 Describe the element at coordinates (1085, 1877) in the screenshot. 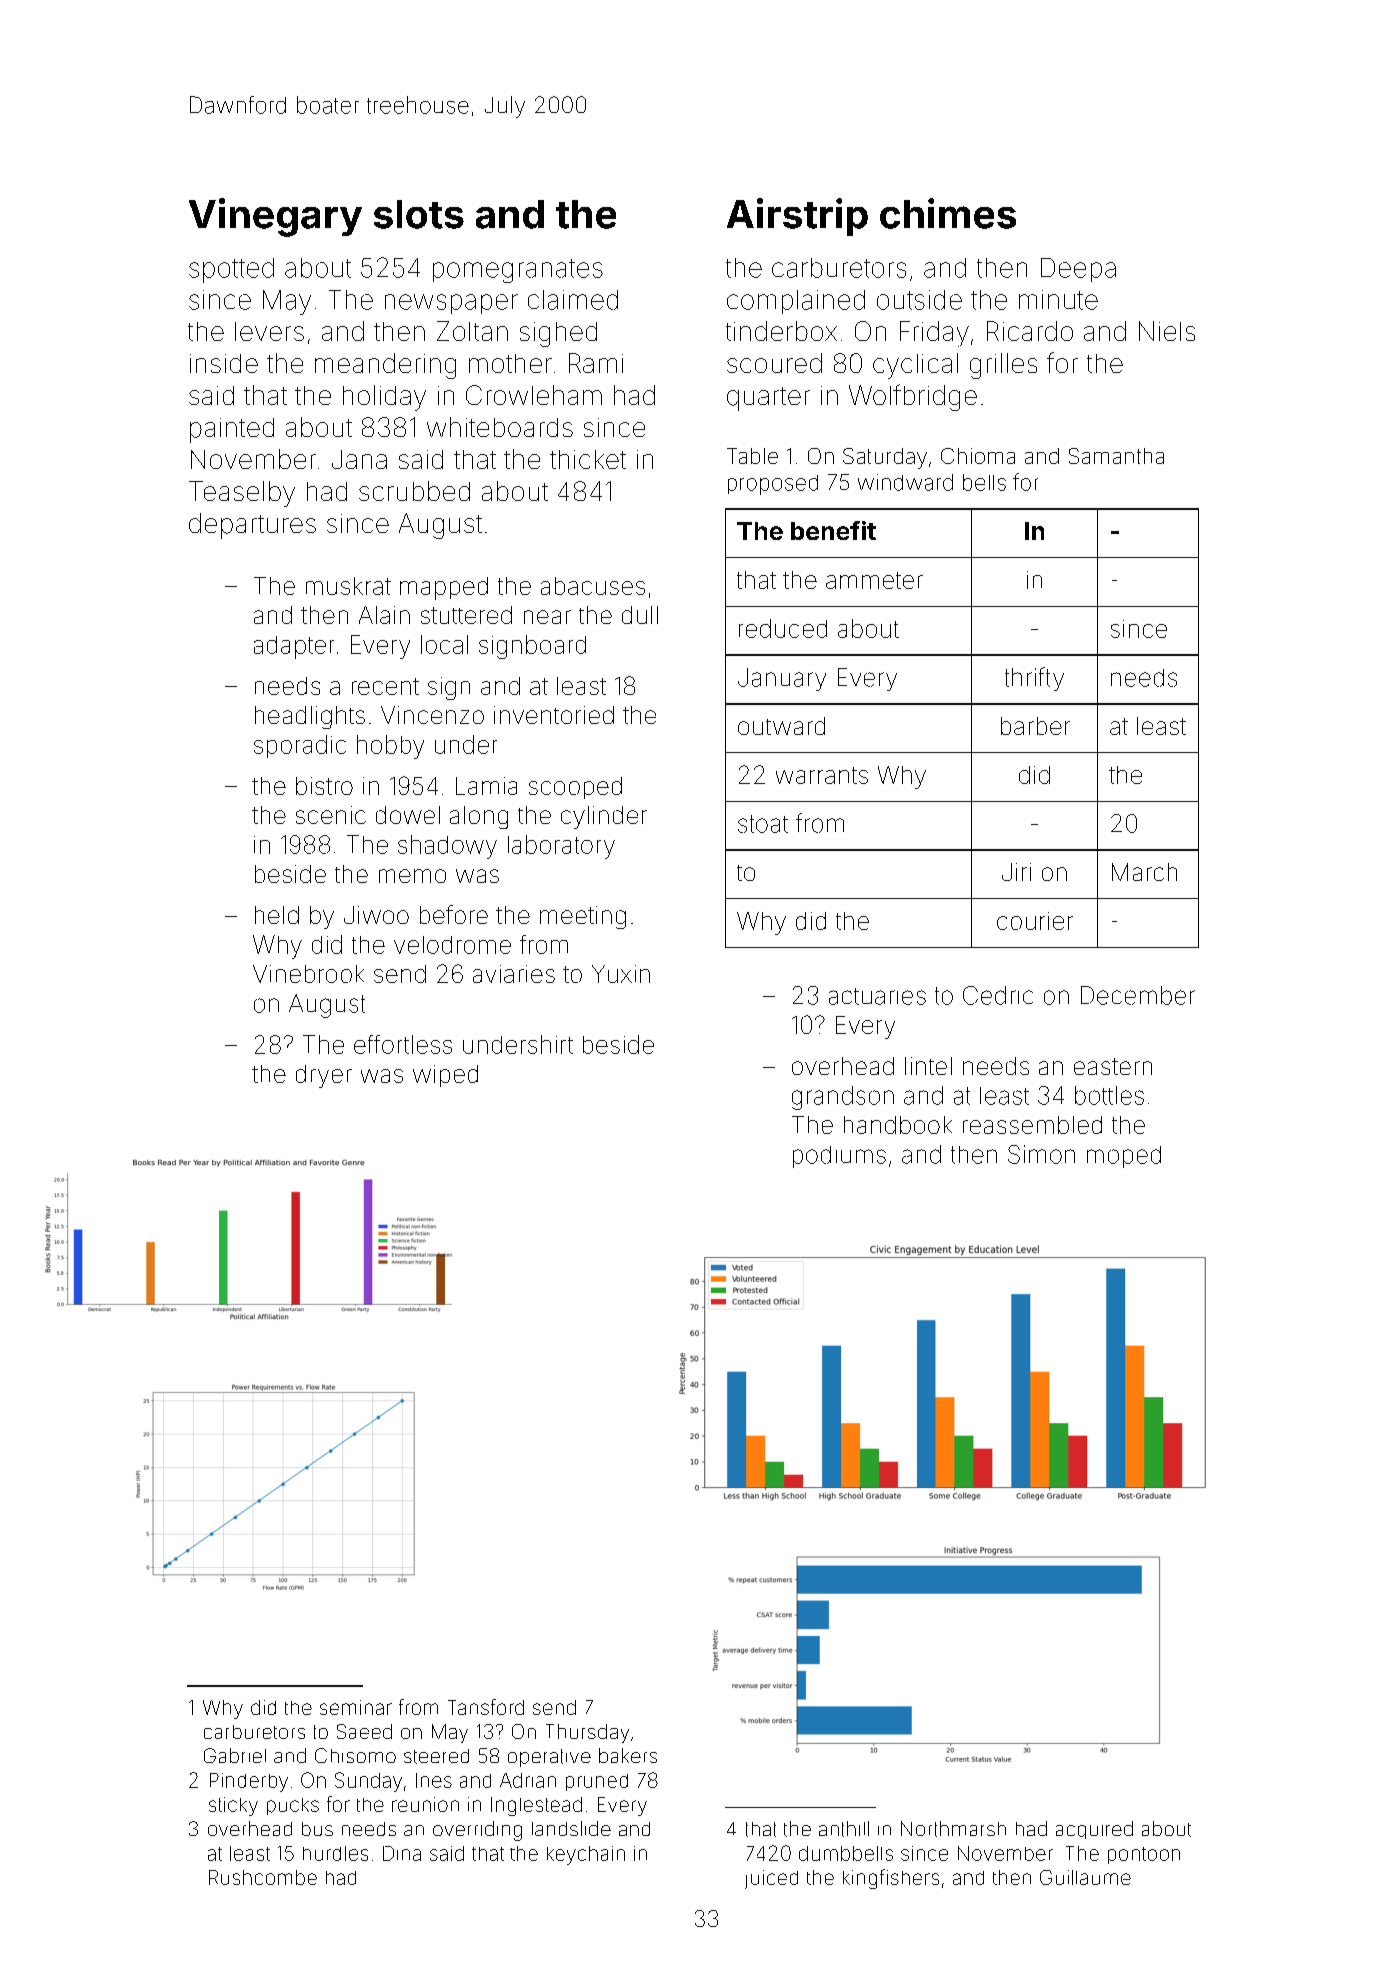

I see `Guillaume` at that location.
